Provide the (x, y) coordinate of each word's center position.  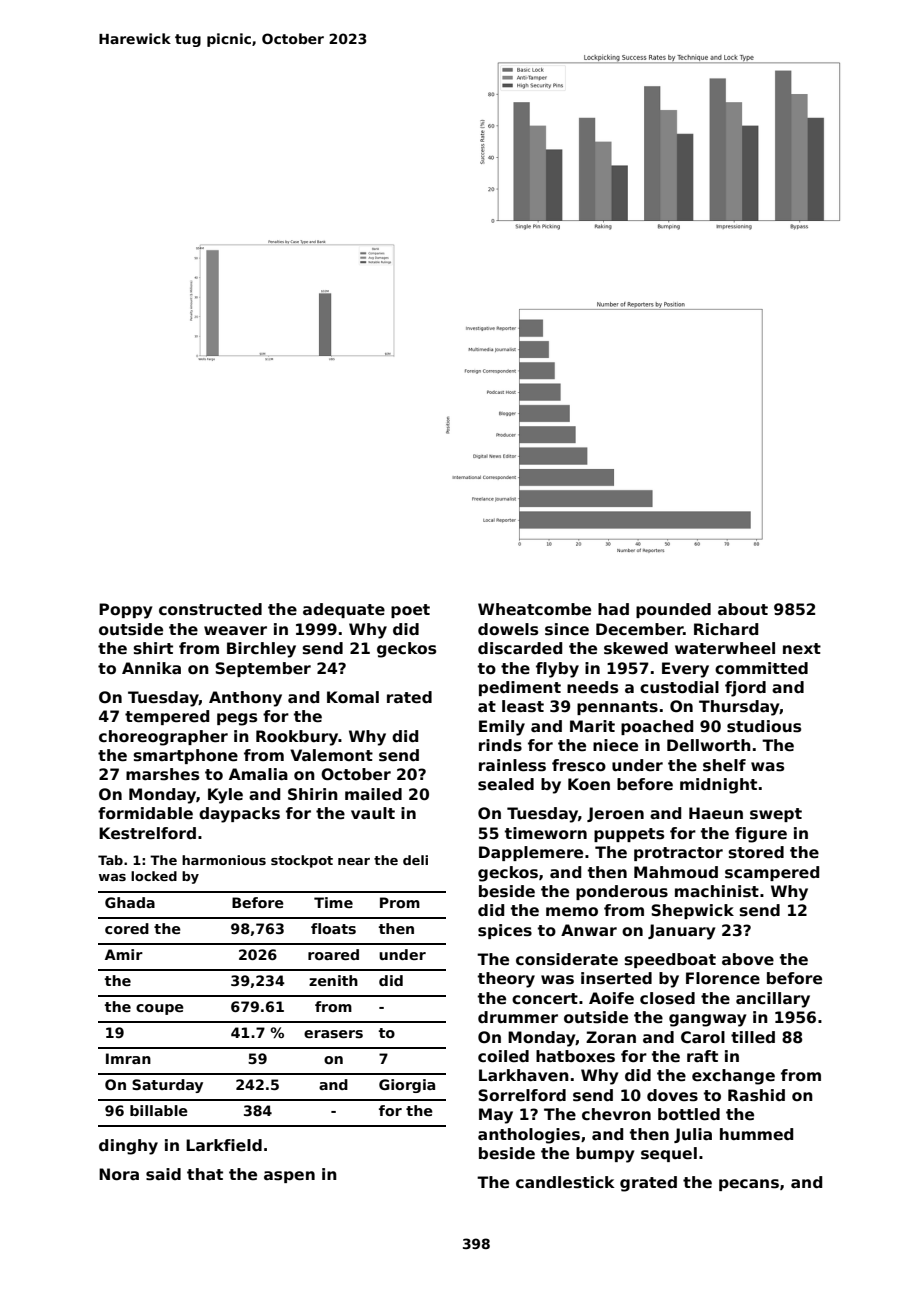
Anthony (245, 699)
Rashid (756, 1095)
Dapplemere (531, 853)
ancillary (773, 1000)
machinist (717, 891)
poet (410, 611)
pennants (617, 708)
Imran (128, 1058)
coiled (503, 1056)
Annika (151, 668)
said (163, 1174)
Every (685, 670)
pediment (520, 688)
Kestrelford (147, 833)
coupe (160, 1009)
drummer (518, 1017)
